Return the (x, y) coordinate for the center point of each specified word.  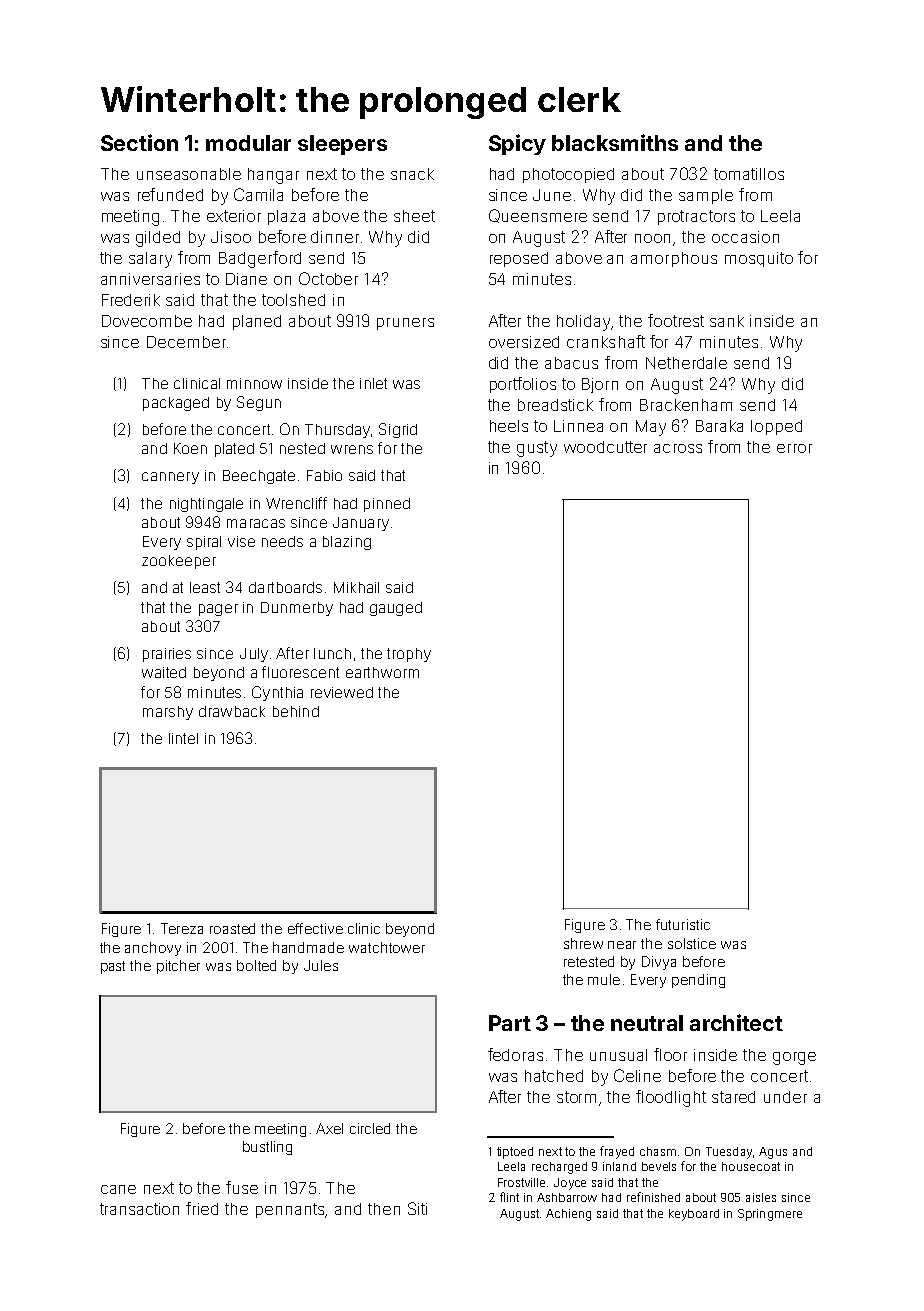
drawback (232, 711)
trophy (409, 655)
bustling (267, 1148)
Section (139, 142)
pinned (387, 505)
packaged (176, 404)
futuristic (683, 924)
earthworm (382, 672)
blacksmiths (615, 142)
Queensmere (538, 216)
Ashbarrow (567, 1197)
